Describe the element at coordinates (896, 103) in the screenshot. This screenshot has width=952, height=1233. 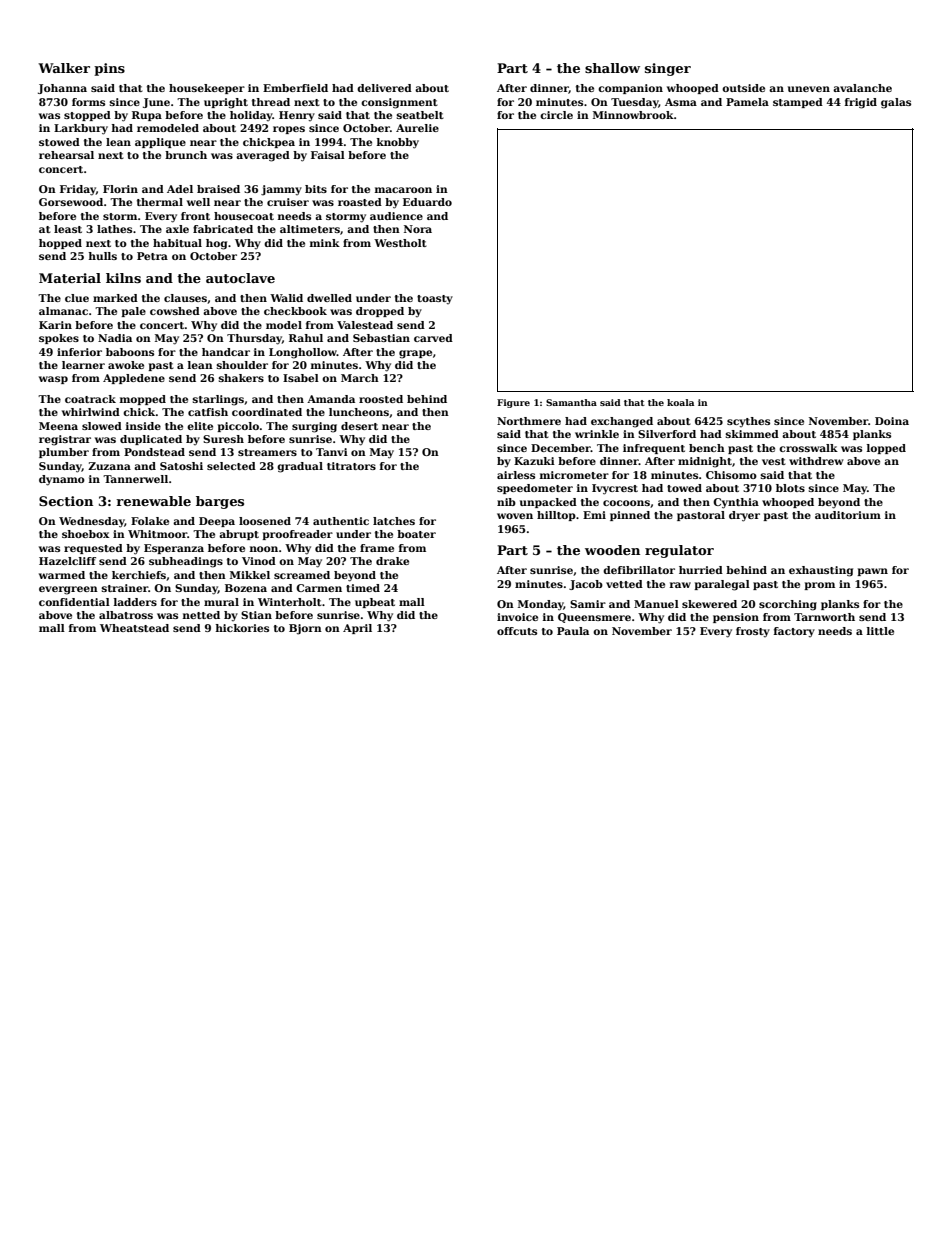
I see `galas` at that location.
